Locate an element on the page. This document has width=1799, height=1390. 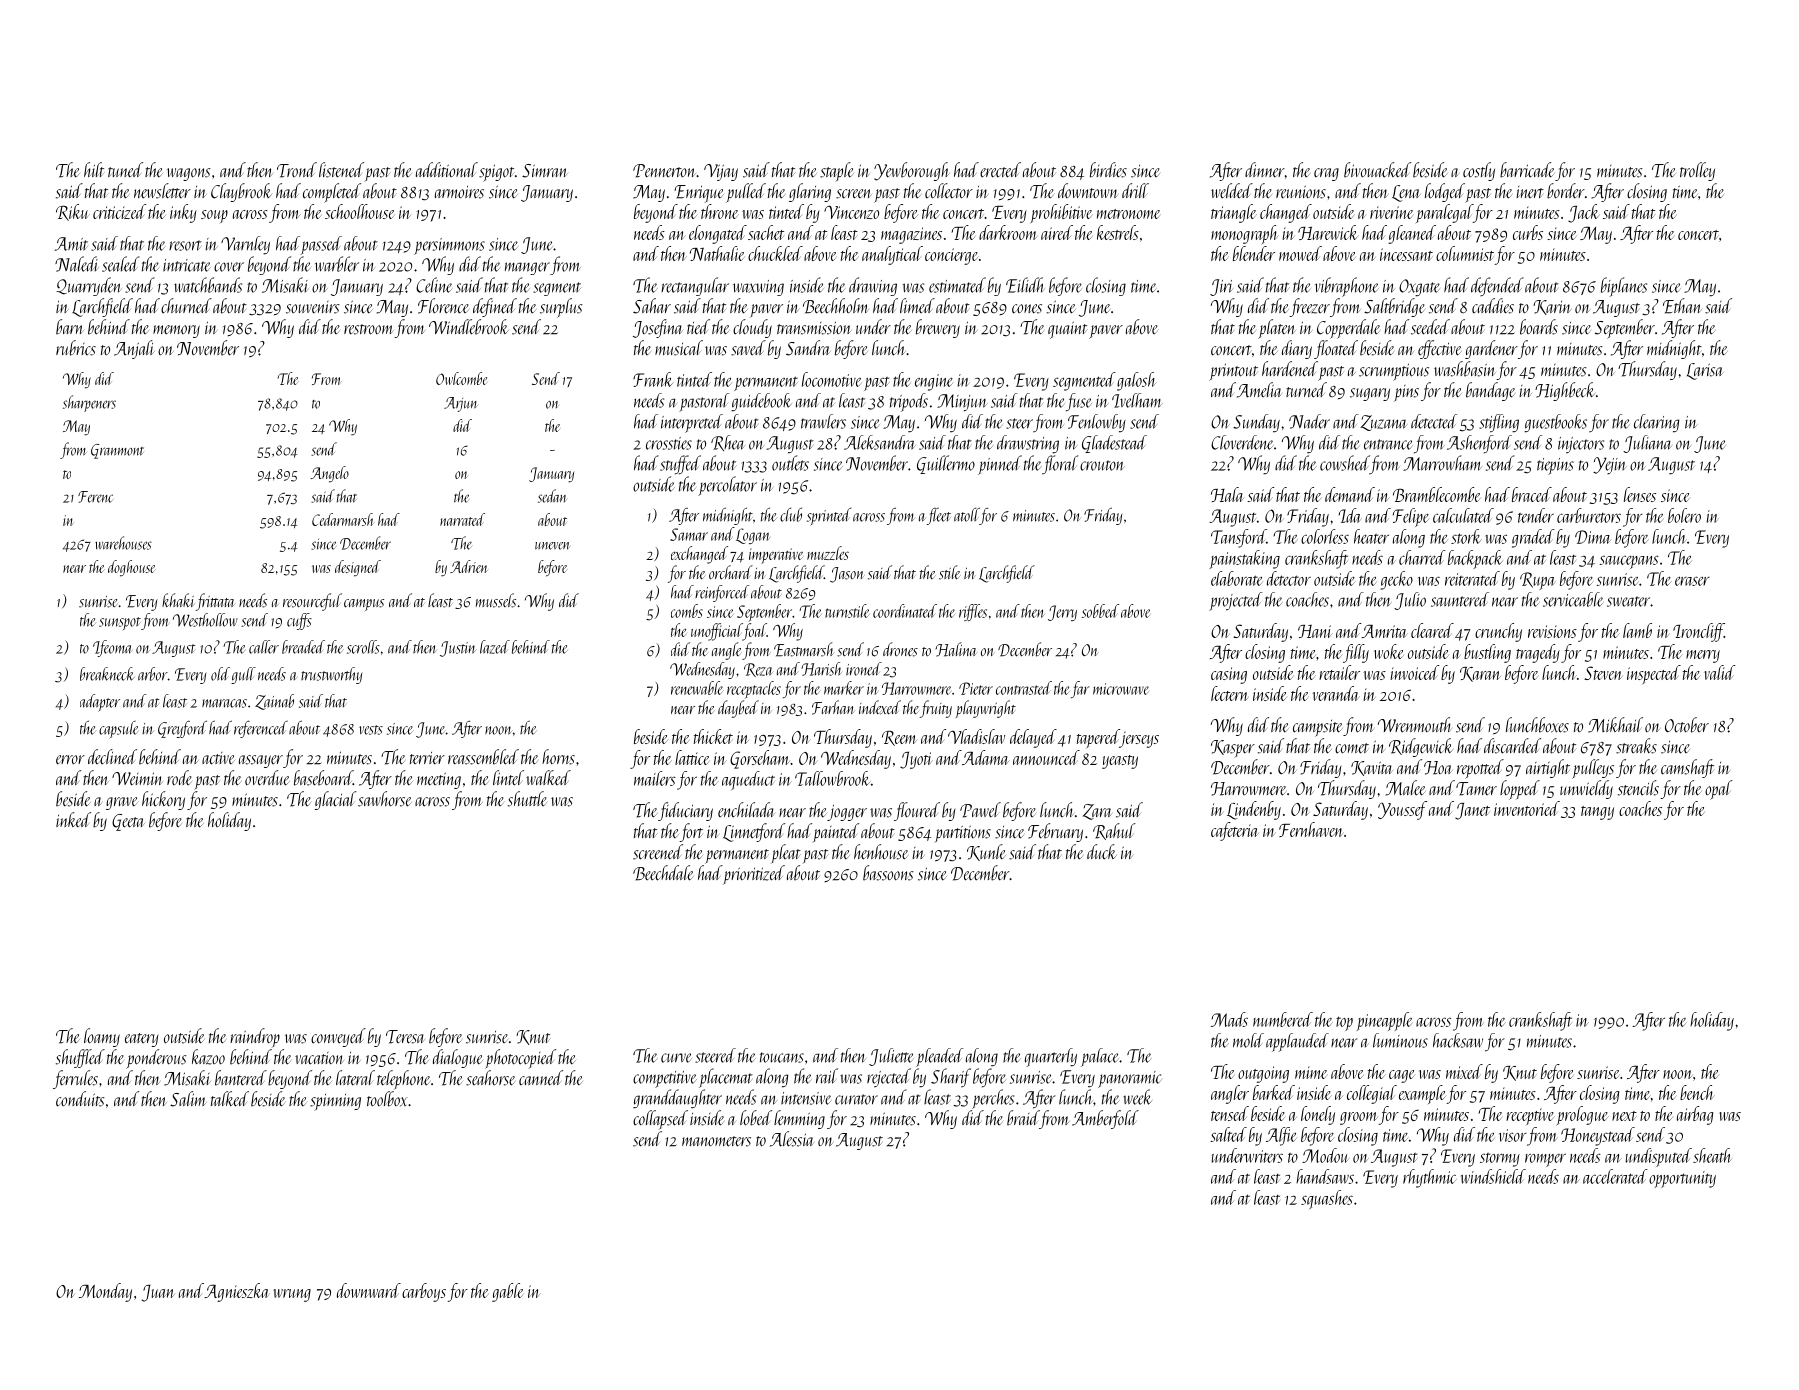
floured is located at coordinates (917, 811).
